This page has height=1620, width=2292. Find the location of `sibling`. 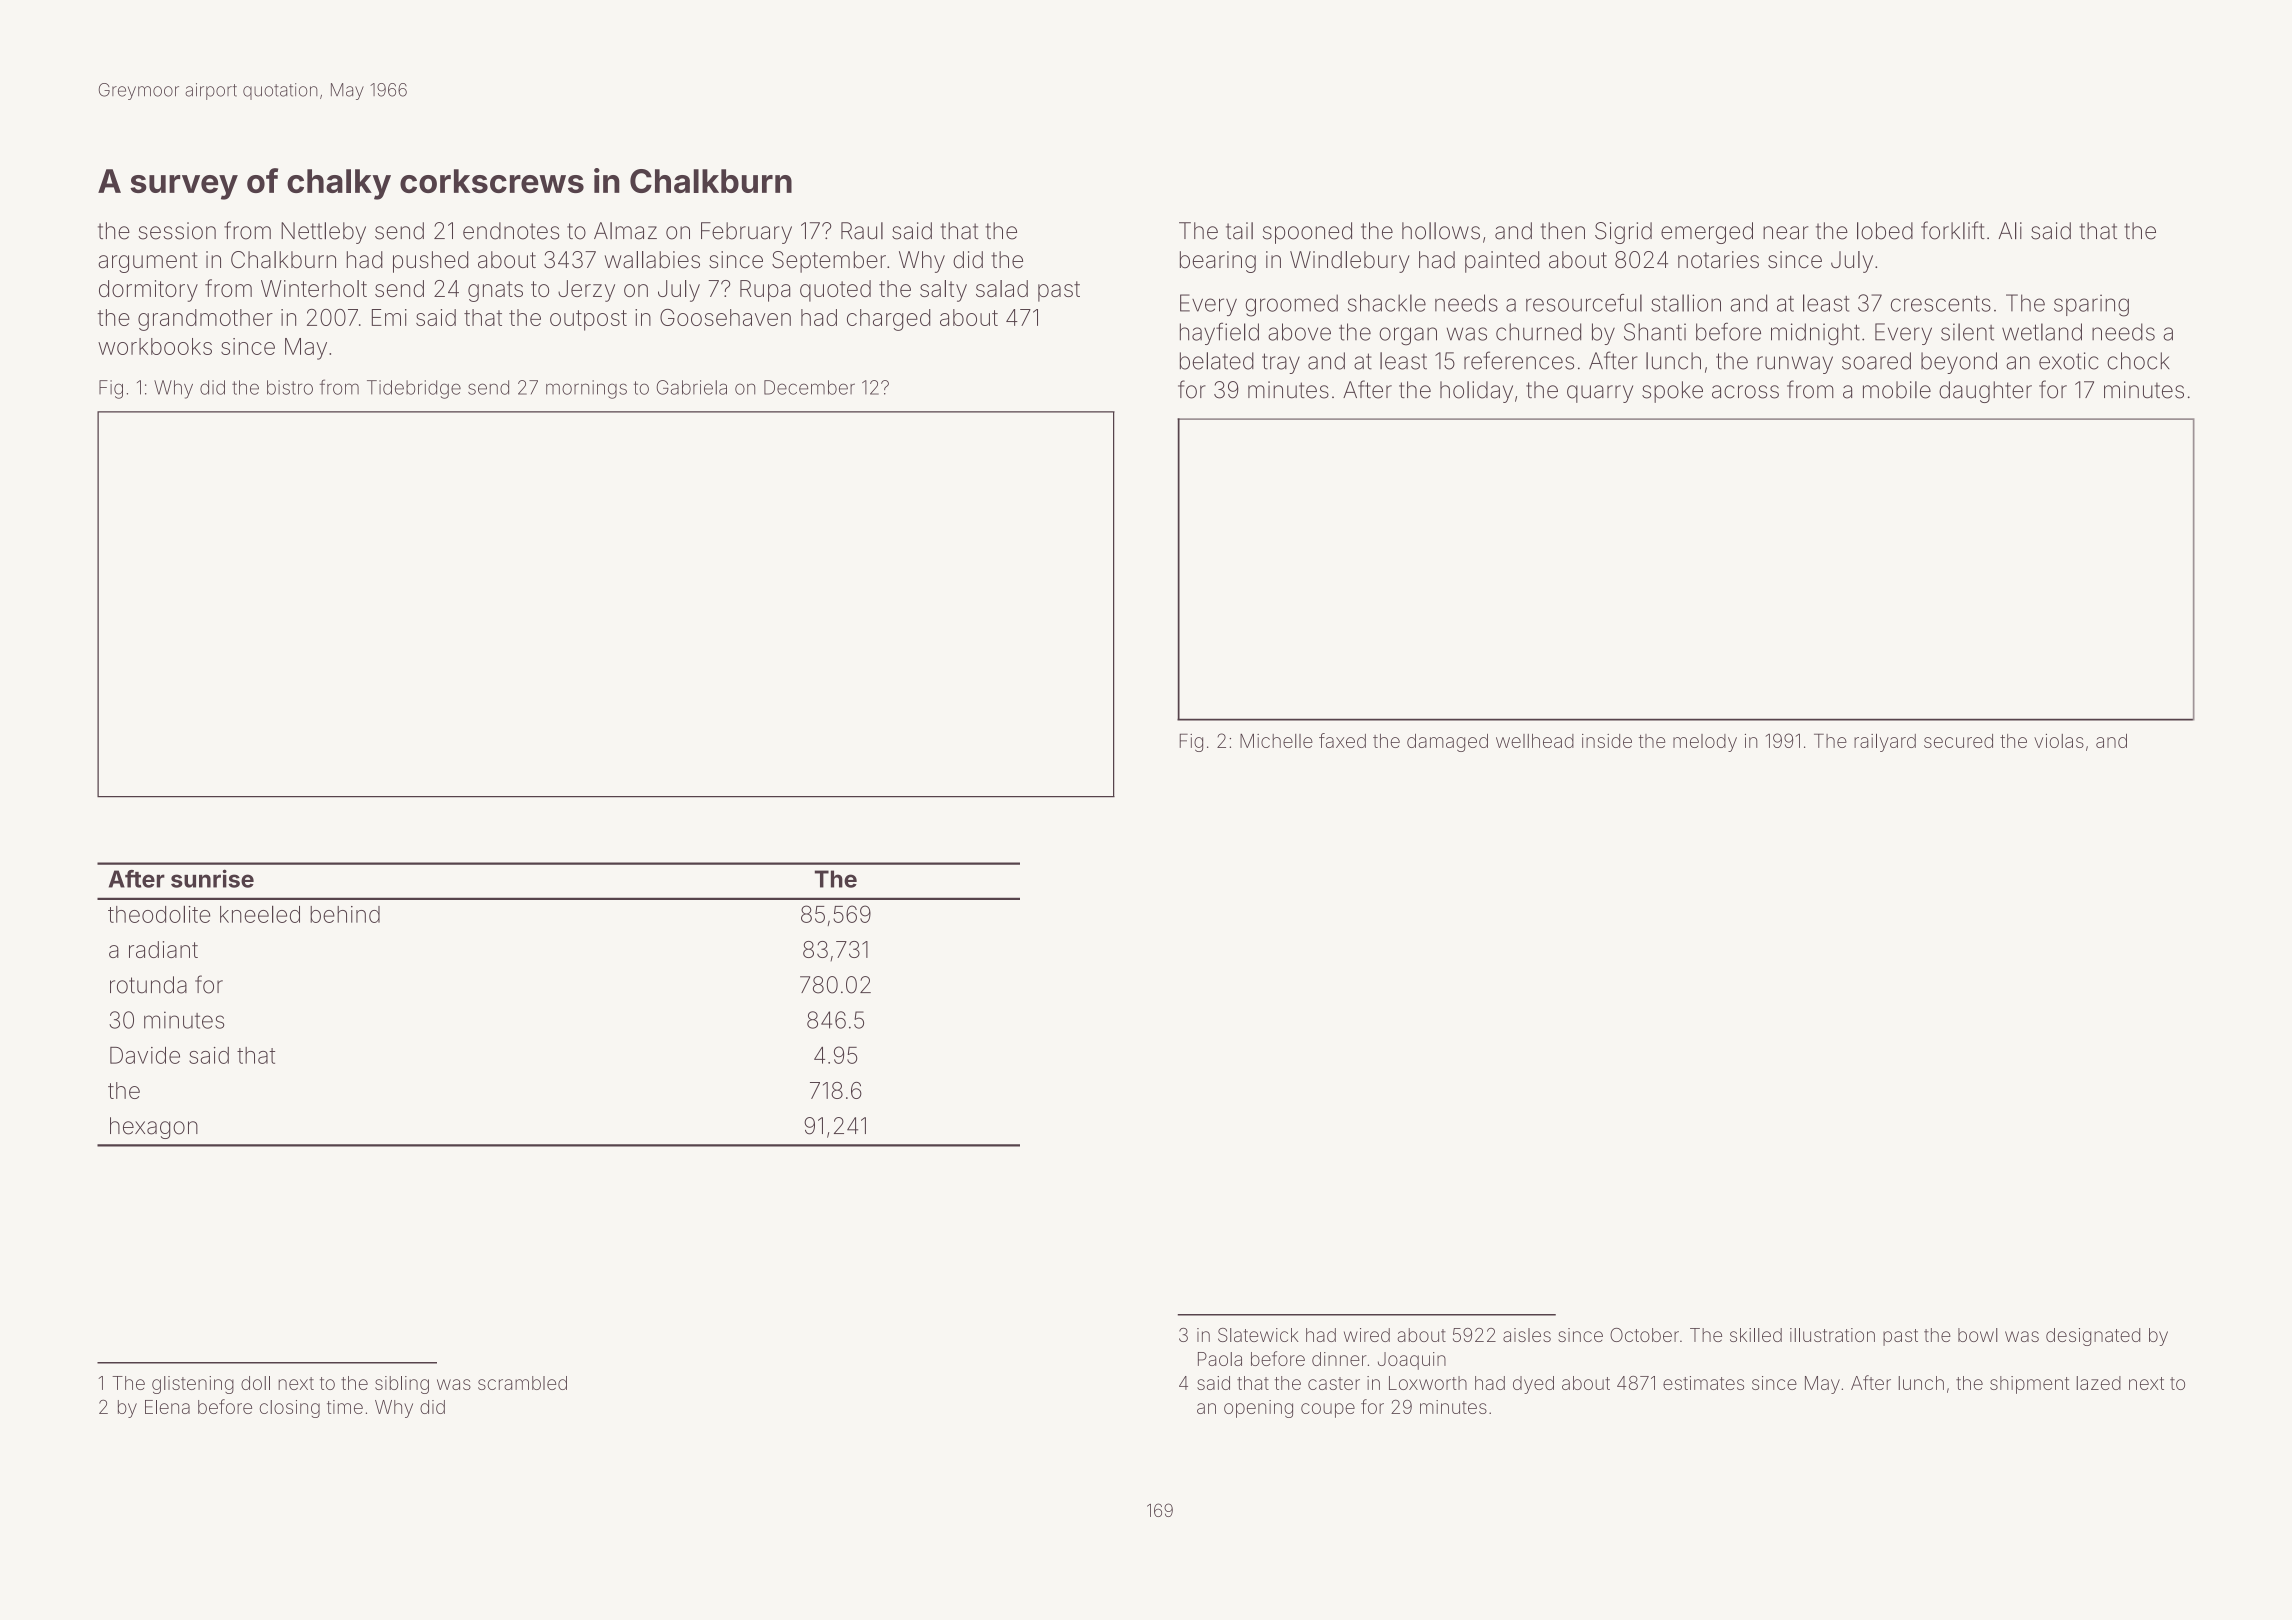

sibling is located at coordinates (402, 1385).
